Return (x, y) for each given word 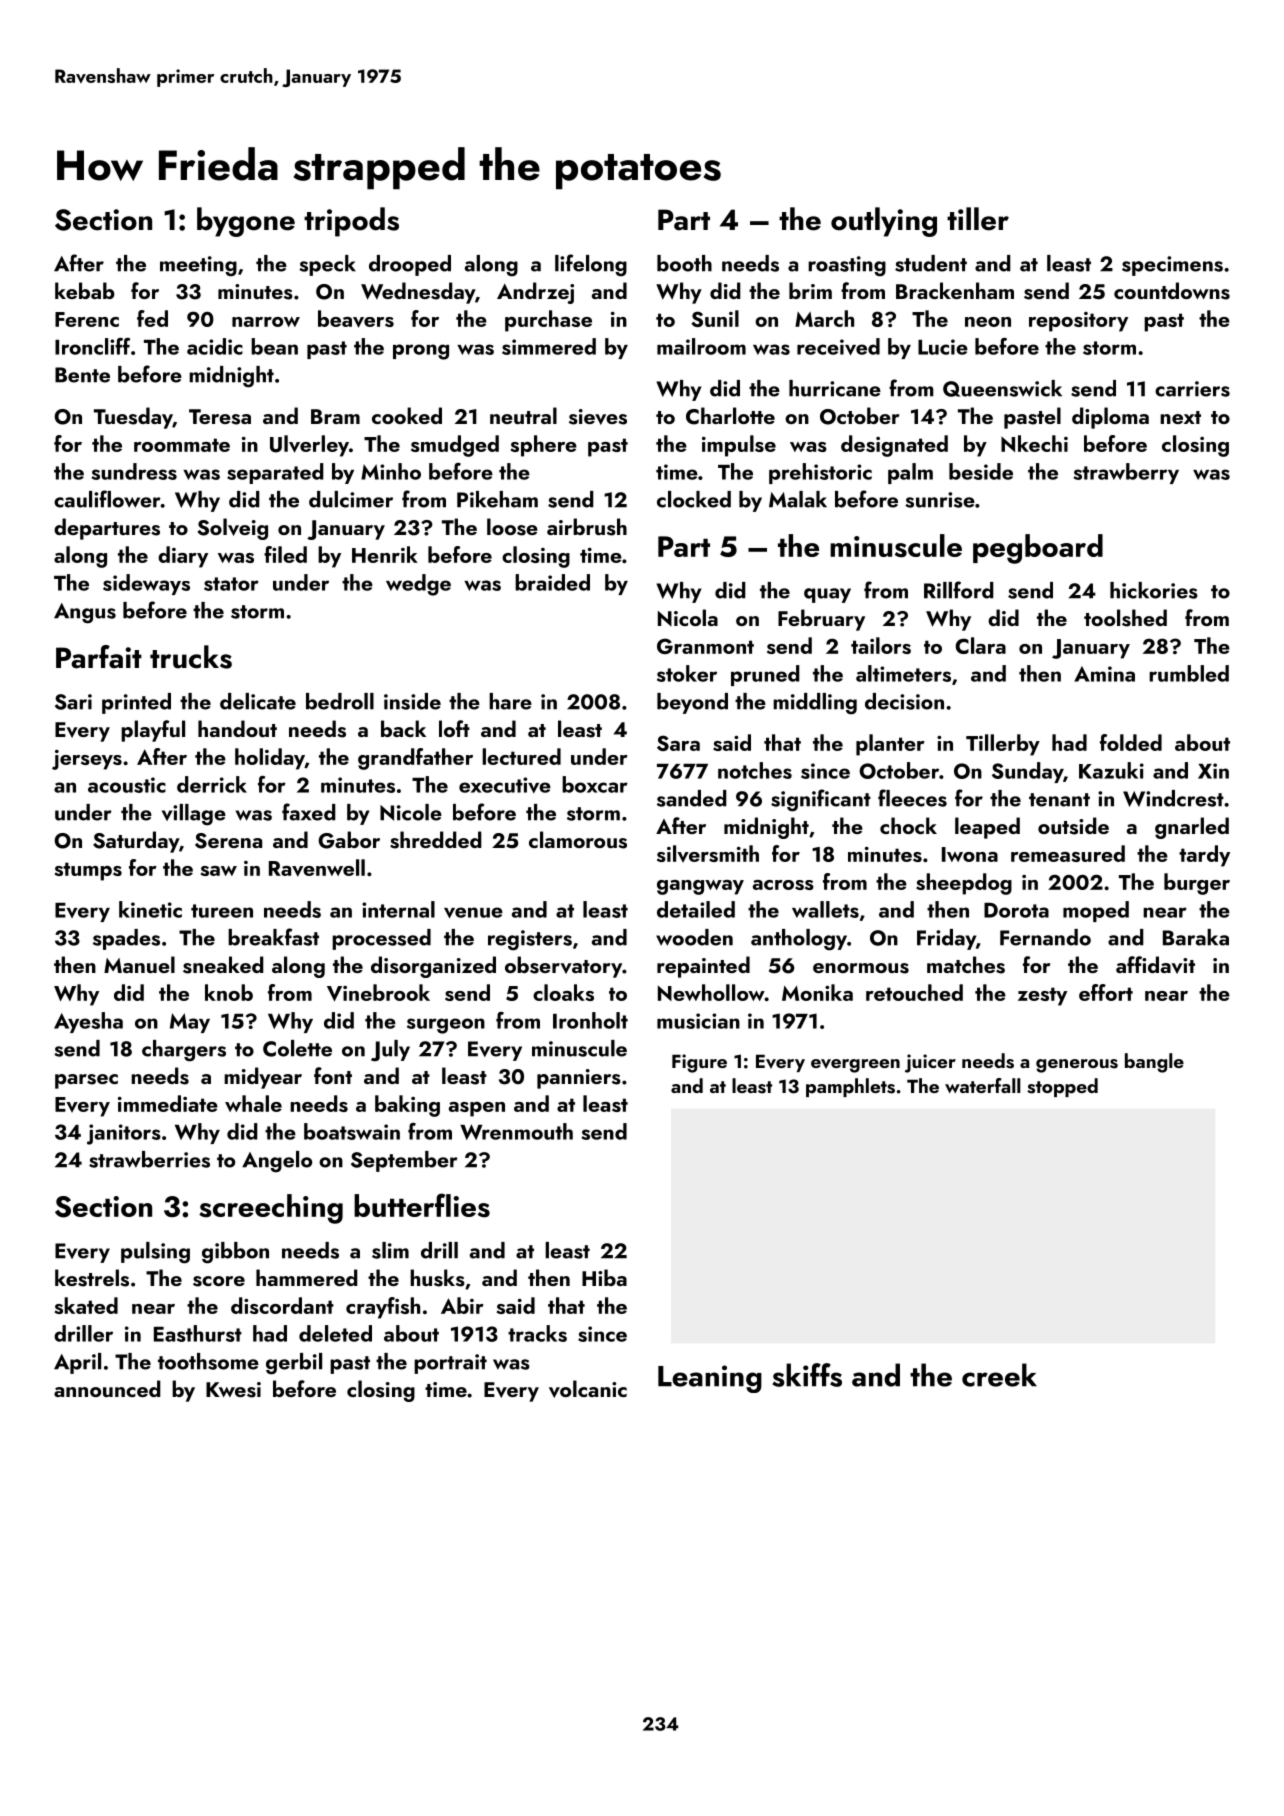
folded (1131, 742)
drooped (410, 265)
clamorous (578, 840)
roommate (182, 445)
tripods (351, 222)
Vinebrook (378, 992)
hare (510, 701)
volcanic (588, 1389)
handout (237, 728)
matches (966, 965)
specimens (1172, 266)
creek (999, 1375)
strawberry (1126, 473)
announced (107, 1388)
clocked (694, 499)
